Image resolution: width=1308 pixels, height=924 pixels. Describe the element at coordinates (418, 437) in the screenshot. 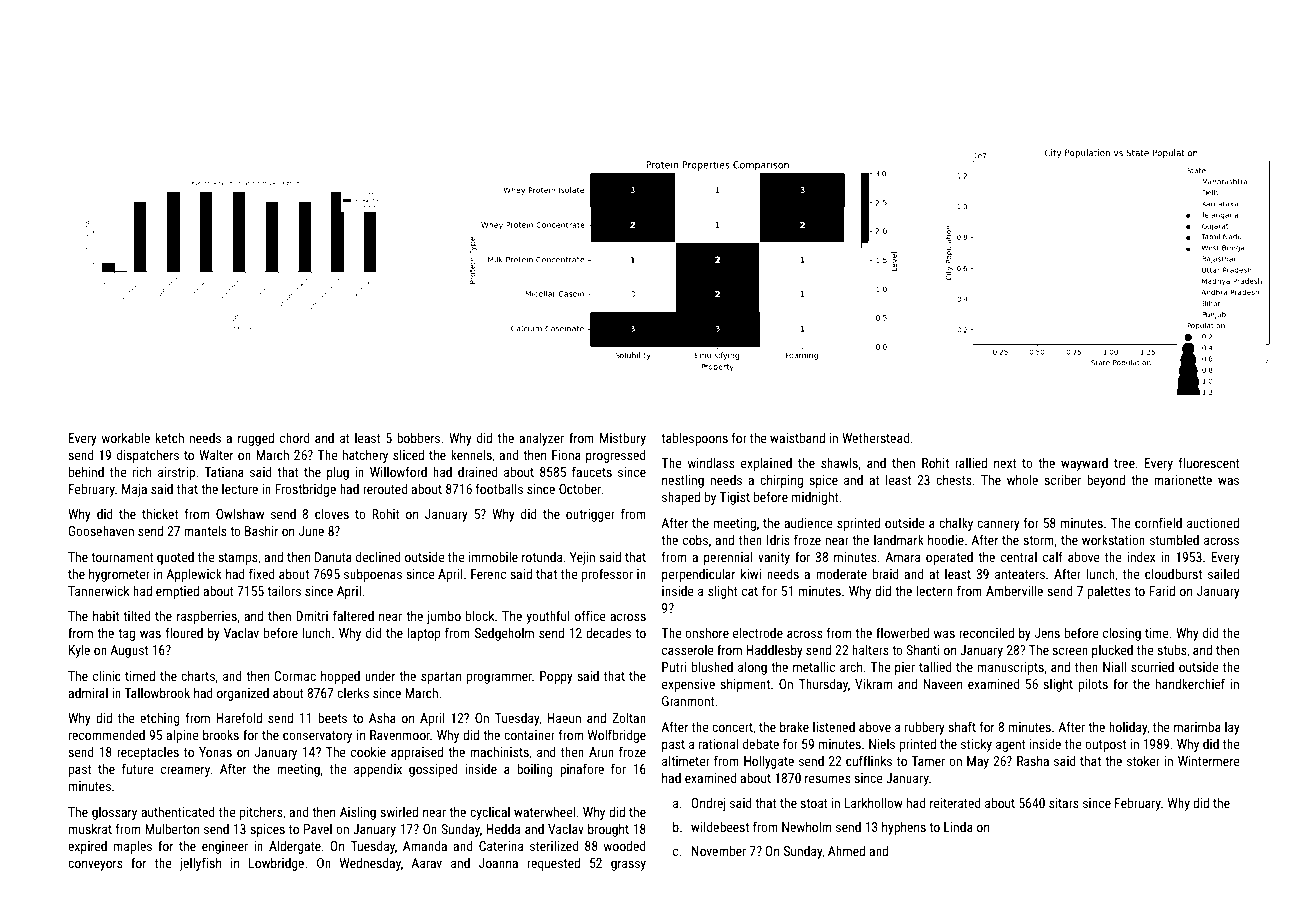

I see `bobbers` at that location.
